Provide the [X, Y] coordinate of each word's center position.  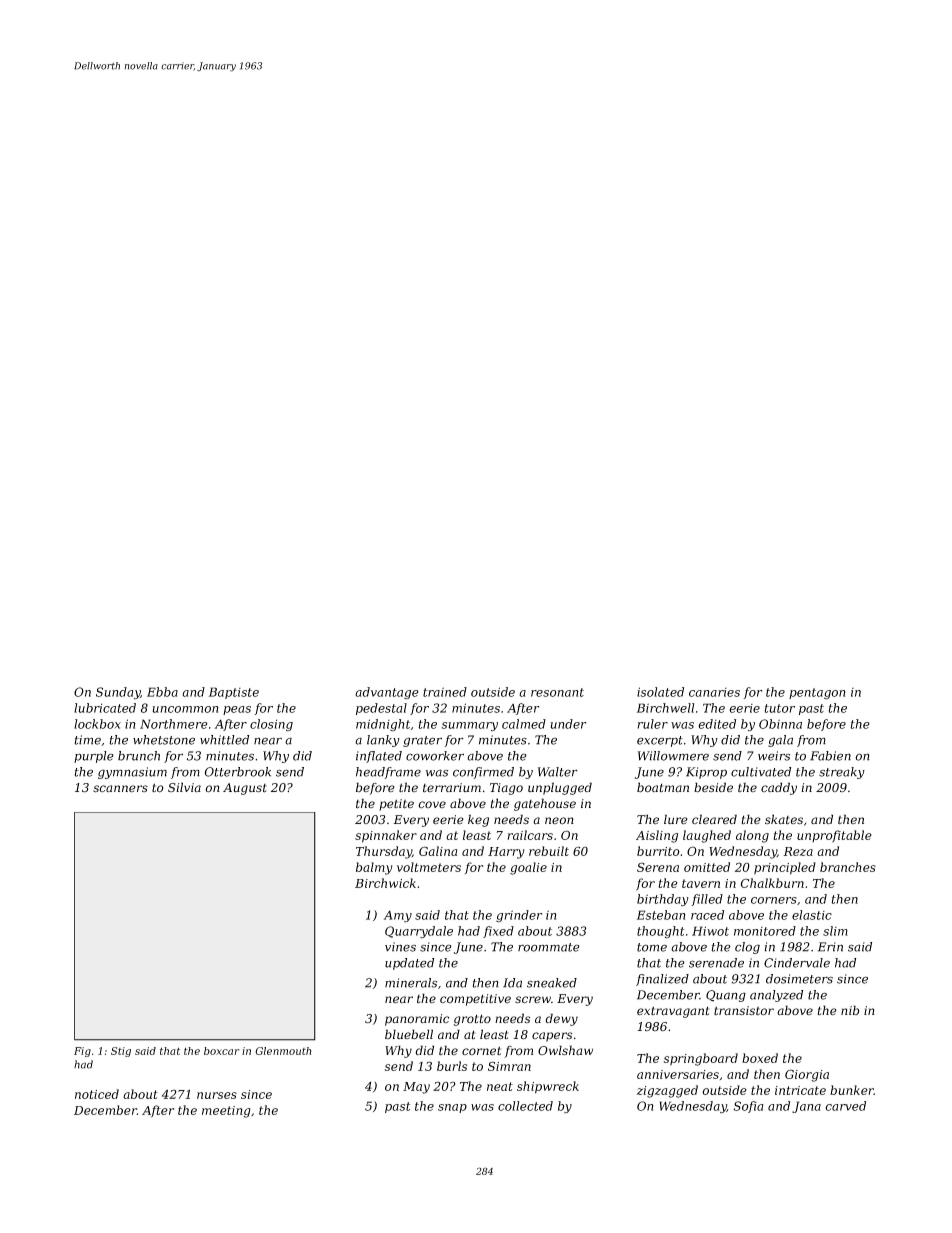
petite [396, 805]
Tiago [506, 789]
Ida [512, 983]
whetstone [164, 740]
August [245, 789]
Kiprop [706, 773]
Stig [121, 1052]
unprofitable [834, 836]
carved [845, 1106]
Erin [830, 947]
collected [525, 1106]
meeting [226, 1112]
